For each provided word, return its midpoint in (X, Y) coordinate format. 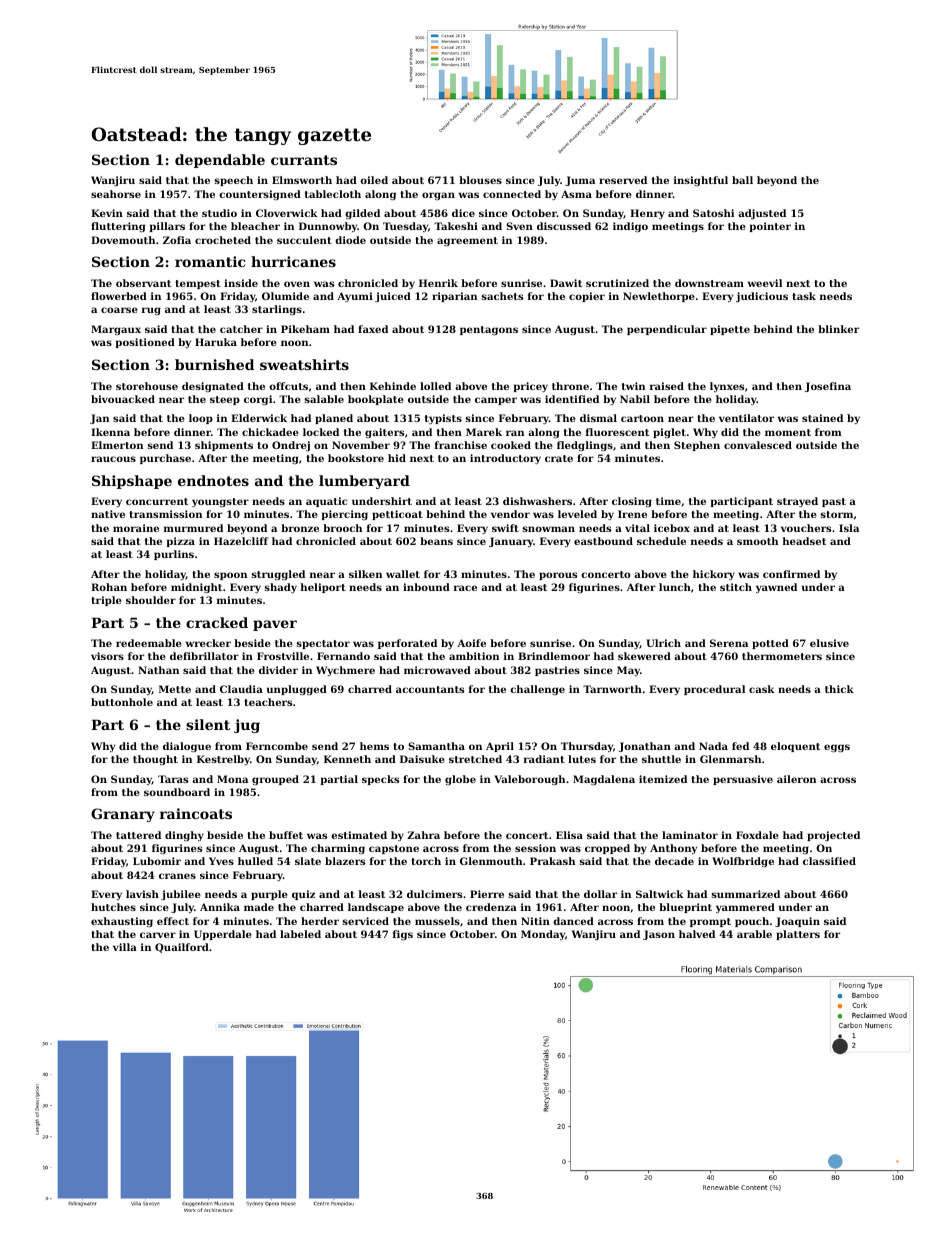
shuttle (661, 759)
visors (107, 656)
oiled (374, 180)
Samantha (436, 746)
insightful (701, 181)
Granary (123, 815)
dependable (220, 161)
